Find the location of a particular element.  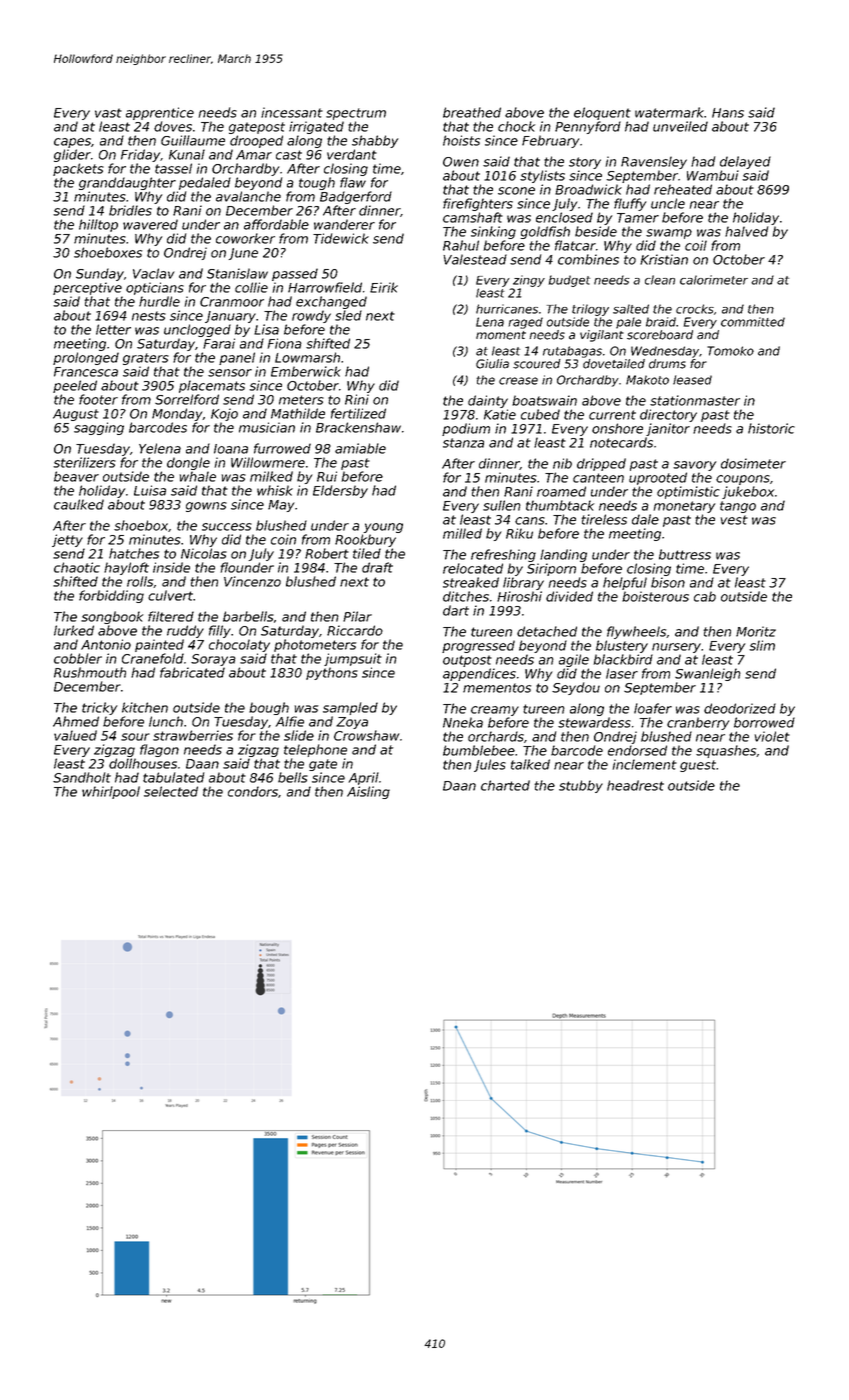

progressed is located at coordinates (478, 646).
